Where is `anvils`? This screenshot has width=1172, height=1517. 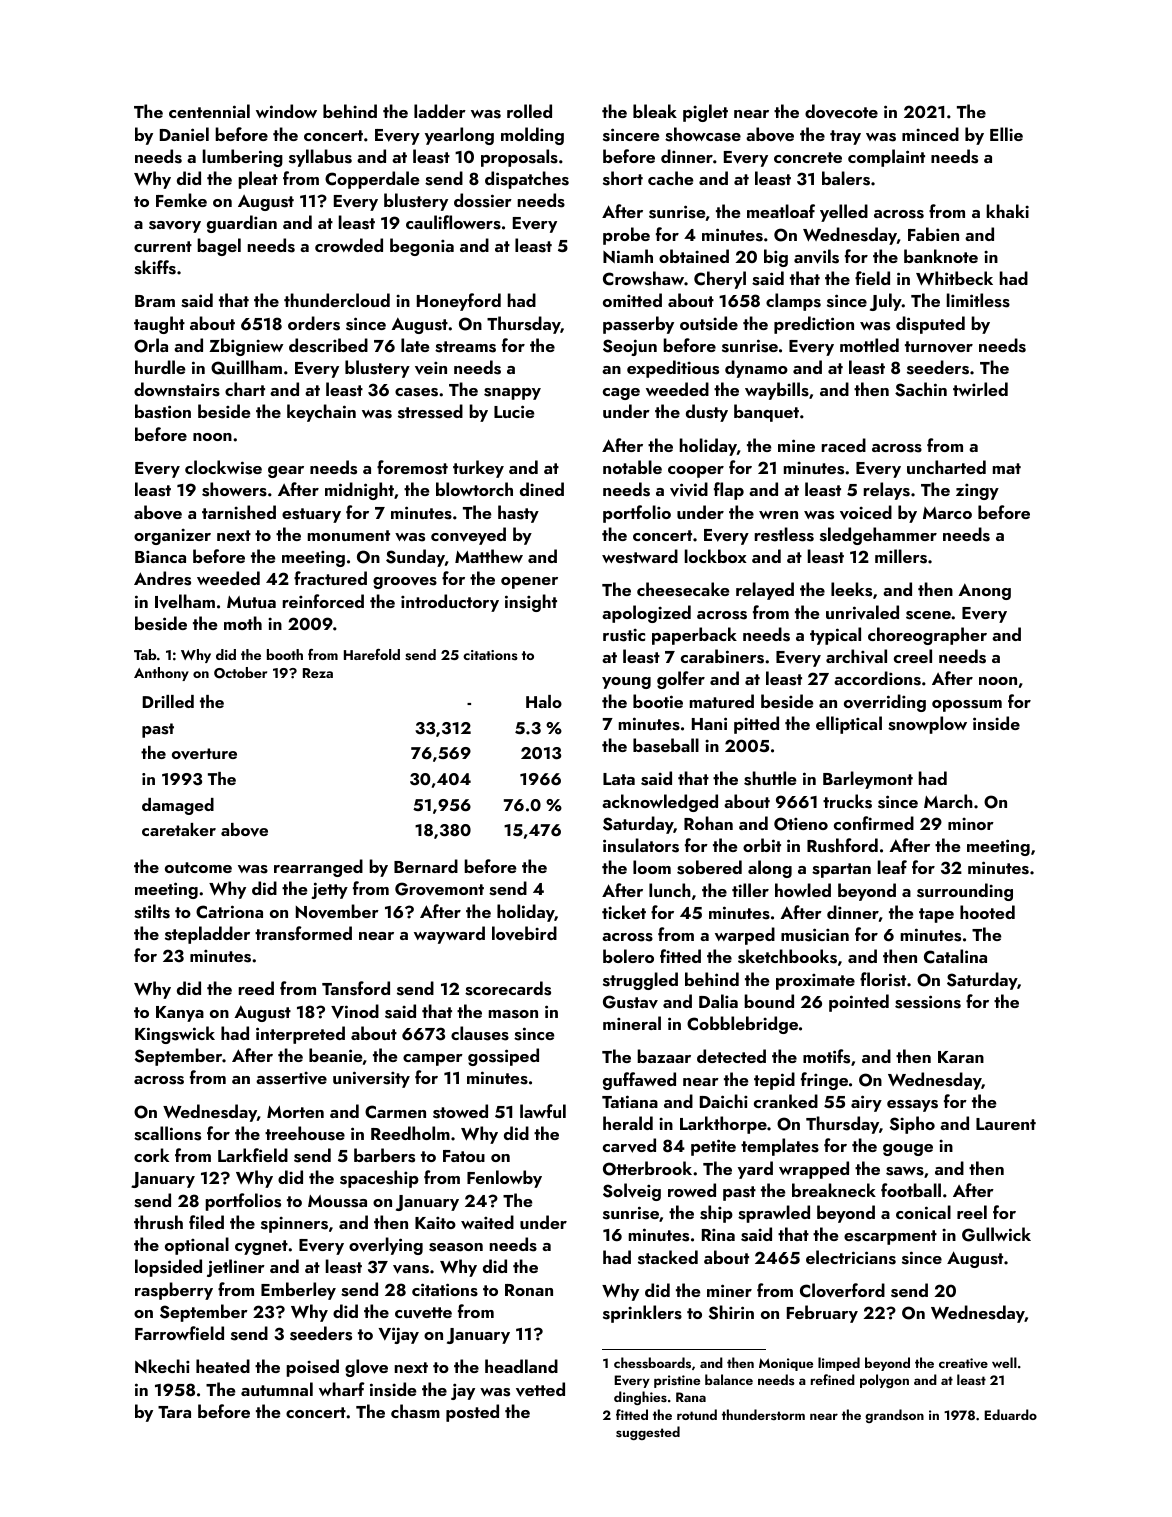 anvils is located at coordinates (816, 256).
